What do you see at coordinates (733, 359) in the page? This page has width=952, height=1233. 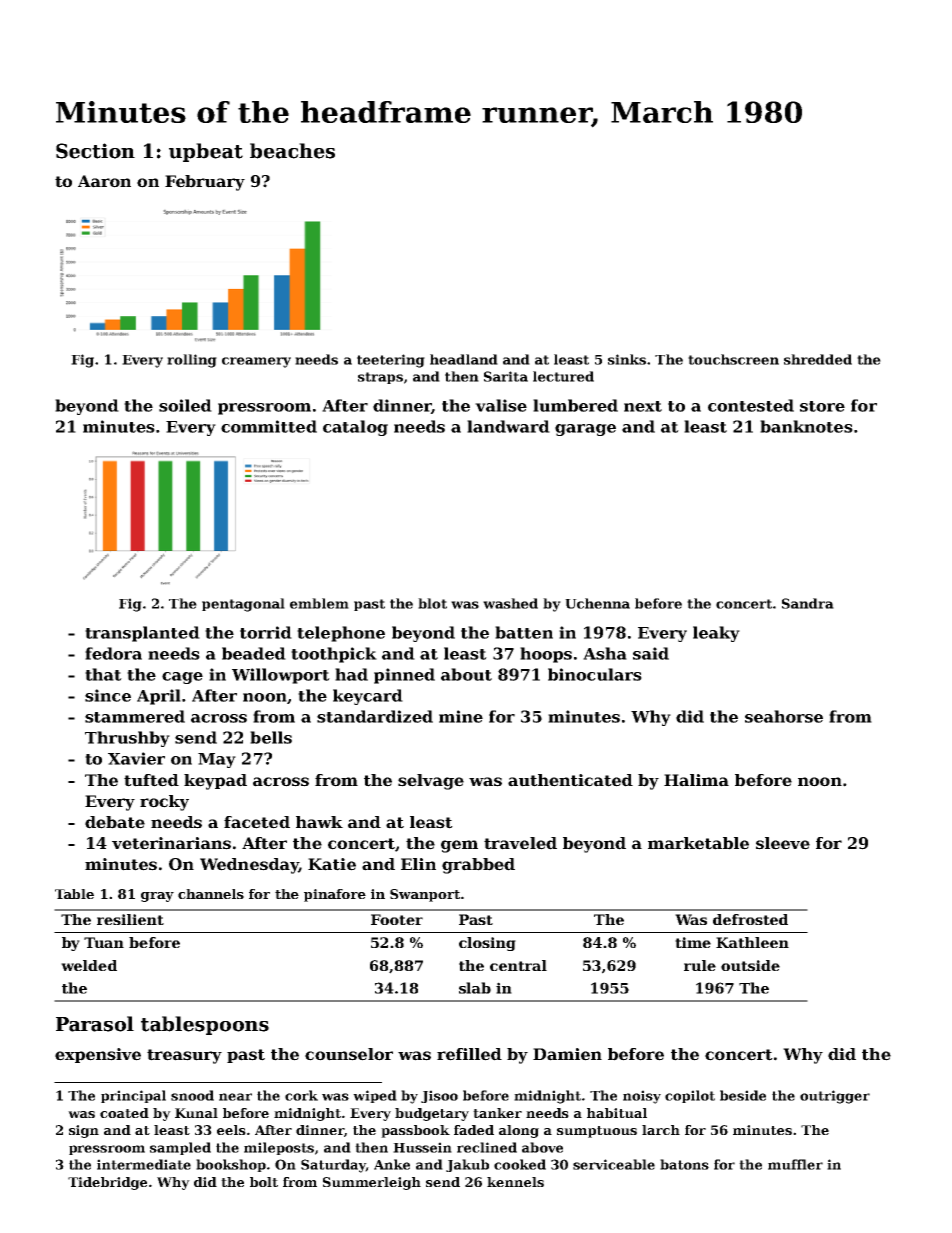 I see `touchscreen` at bounding box center [733, 359].
